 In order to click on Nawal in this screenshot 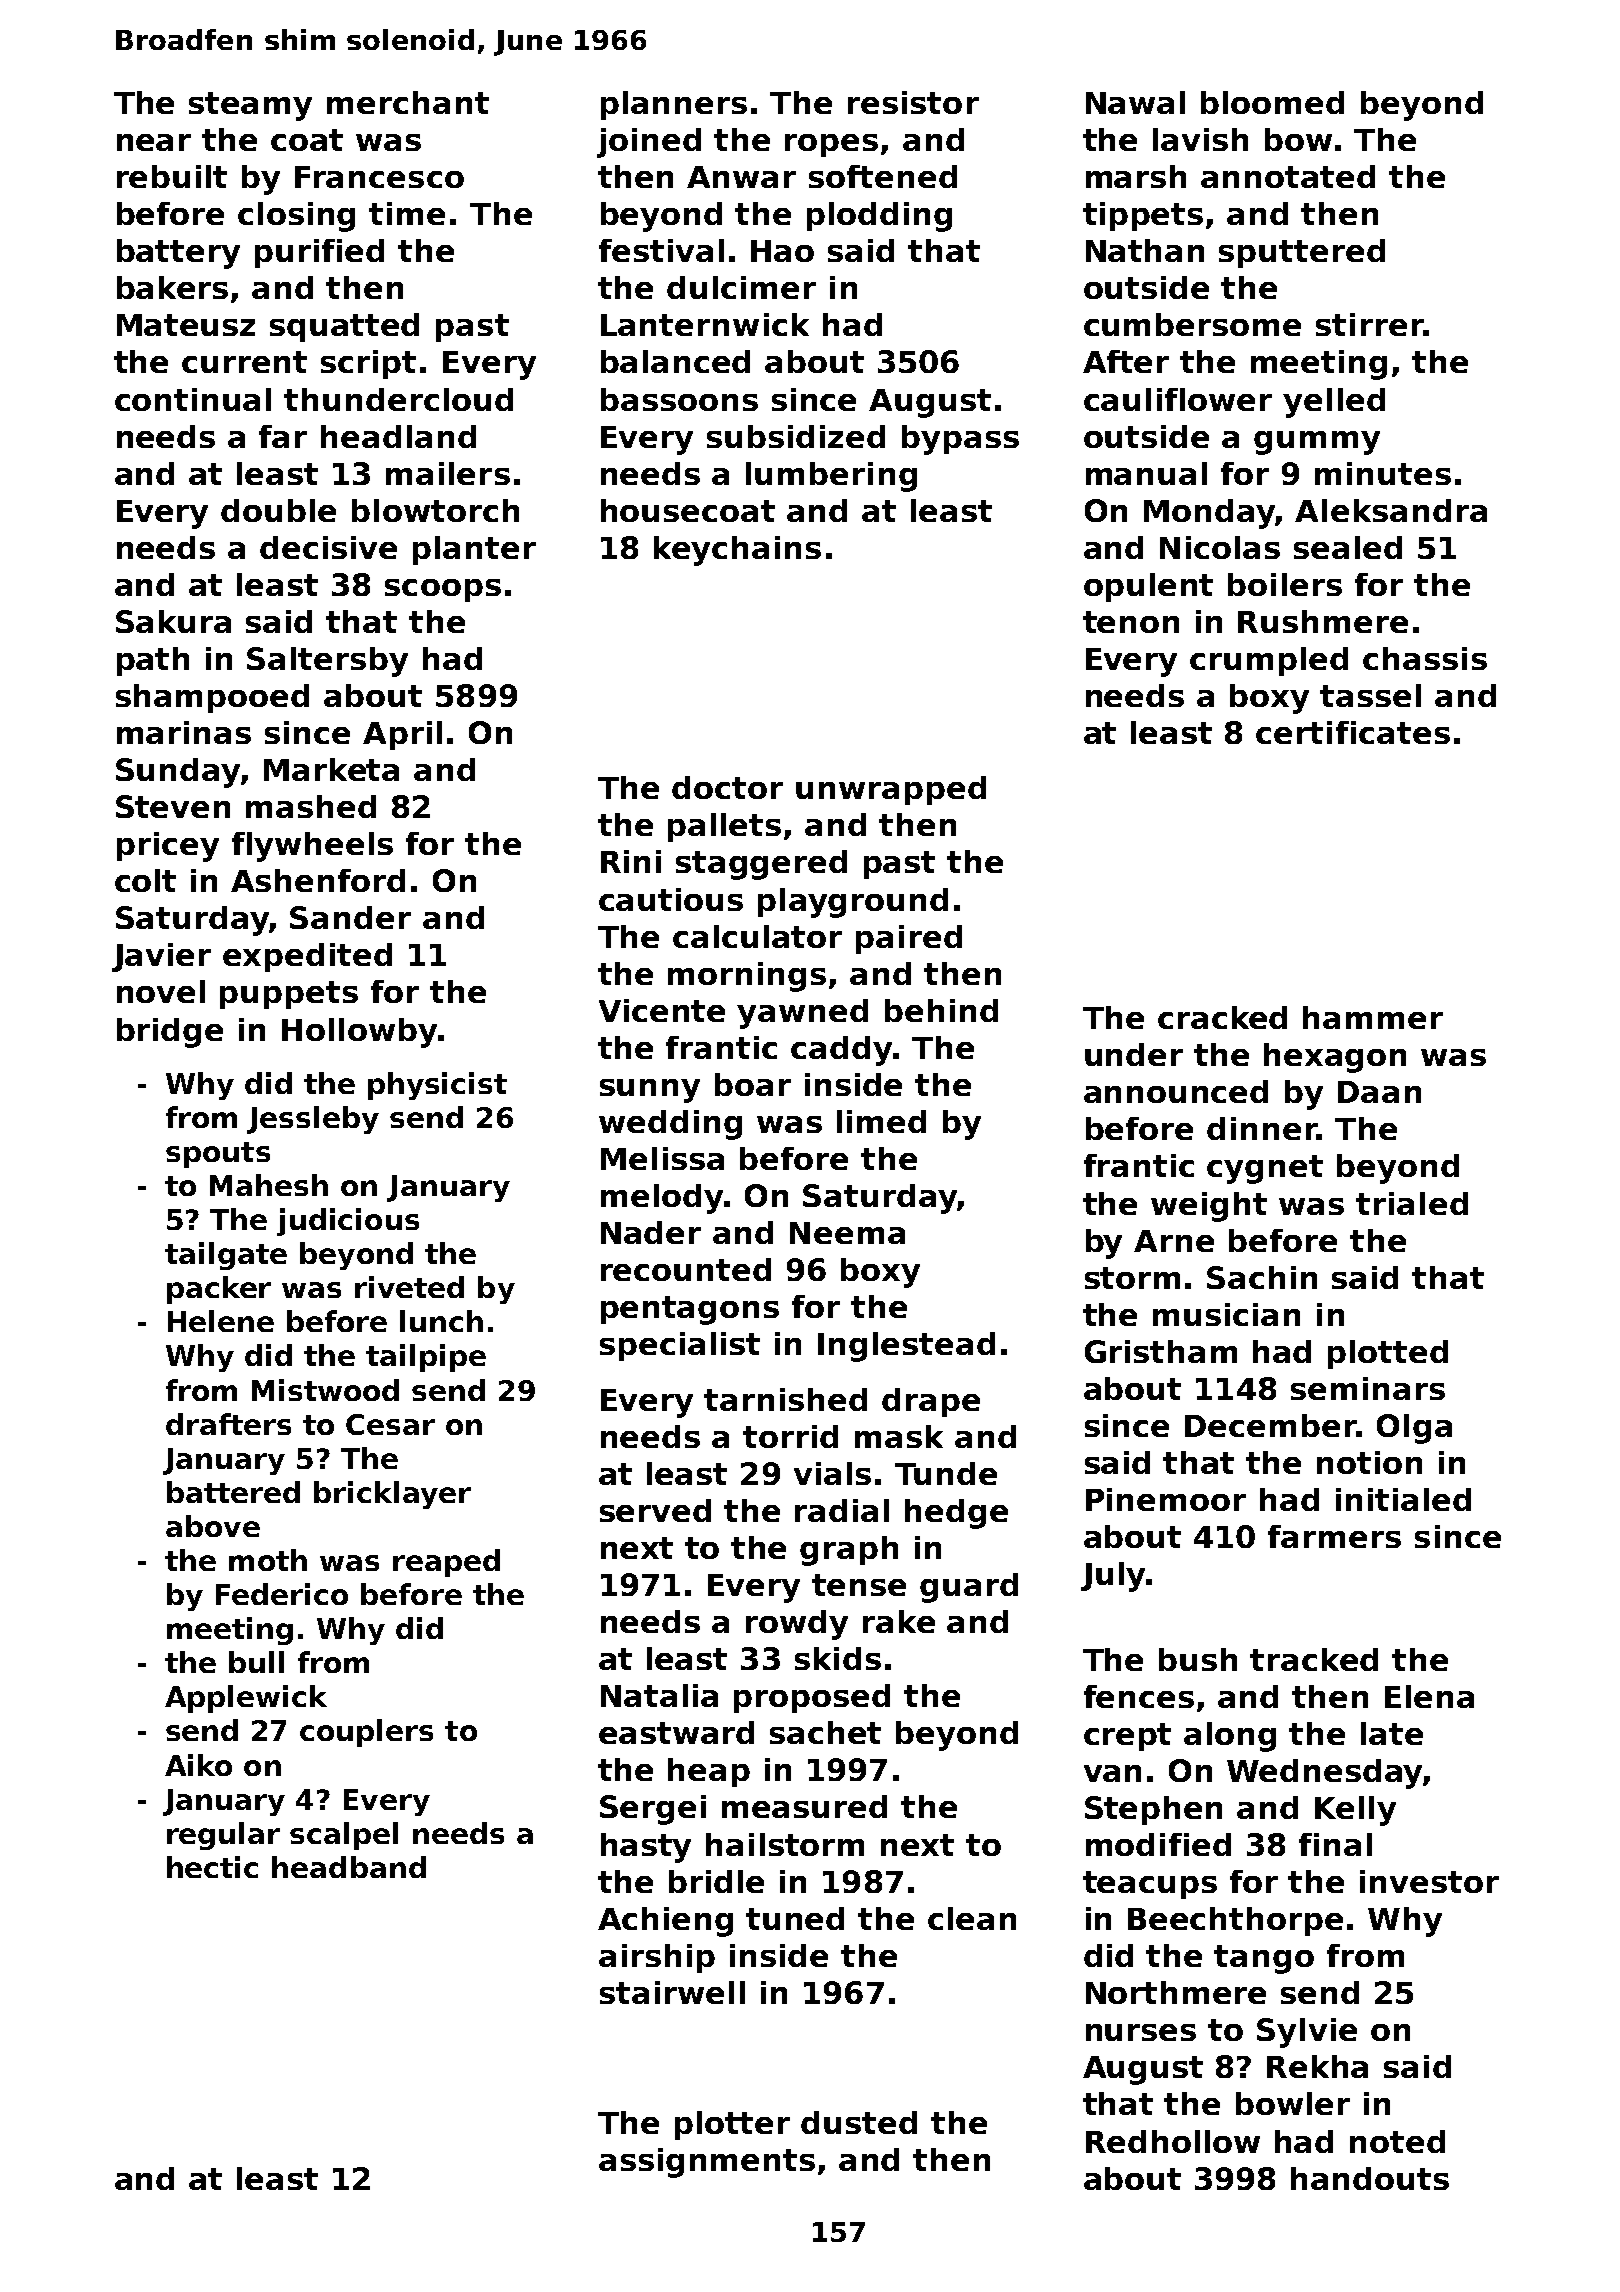, I will do `click(1135, 102)`.
